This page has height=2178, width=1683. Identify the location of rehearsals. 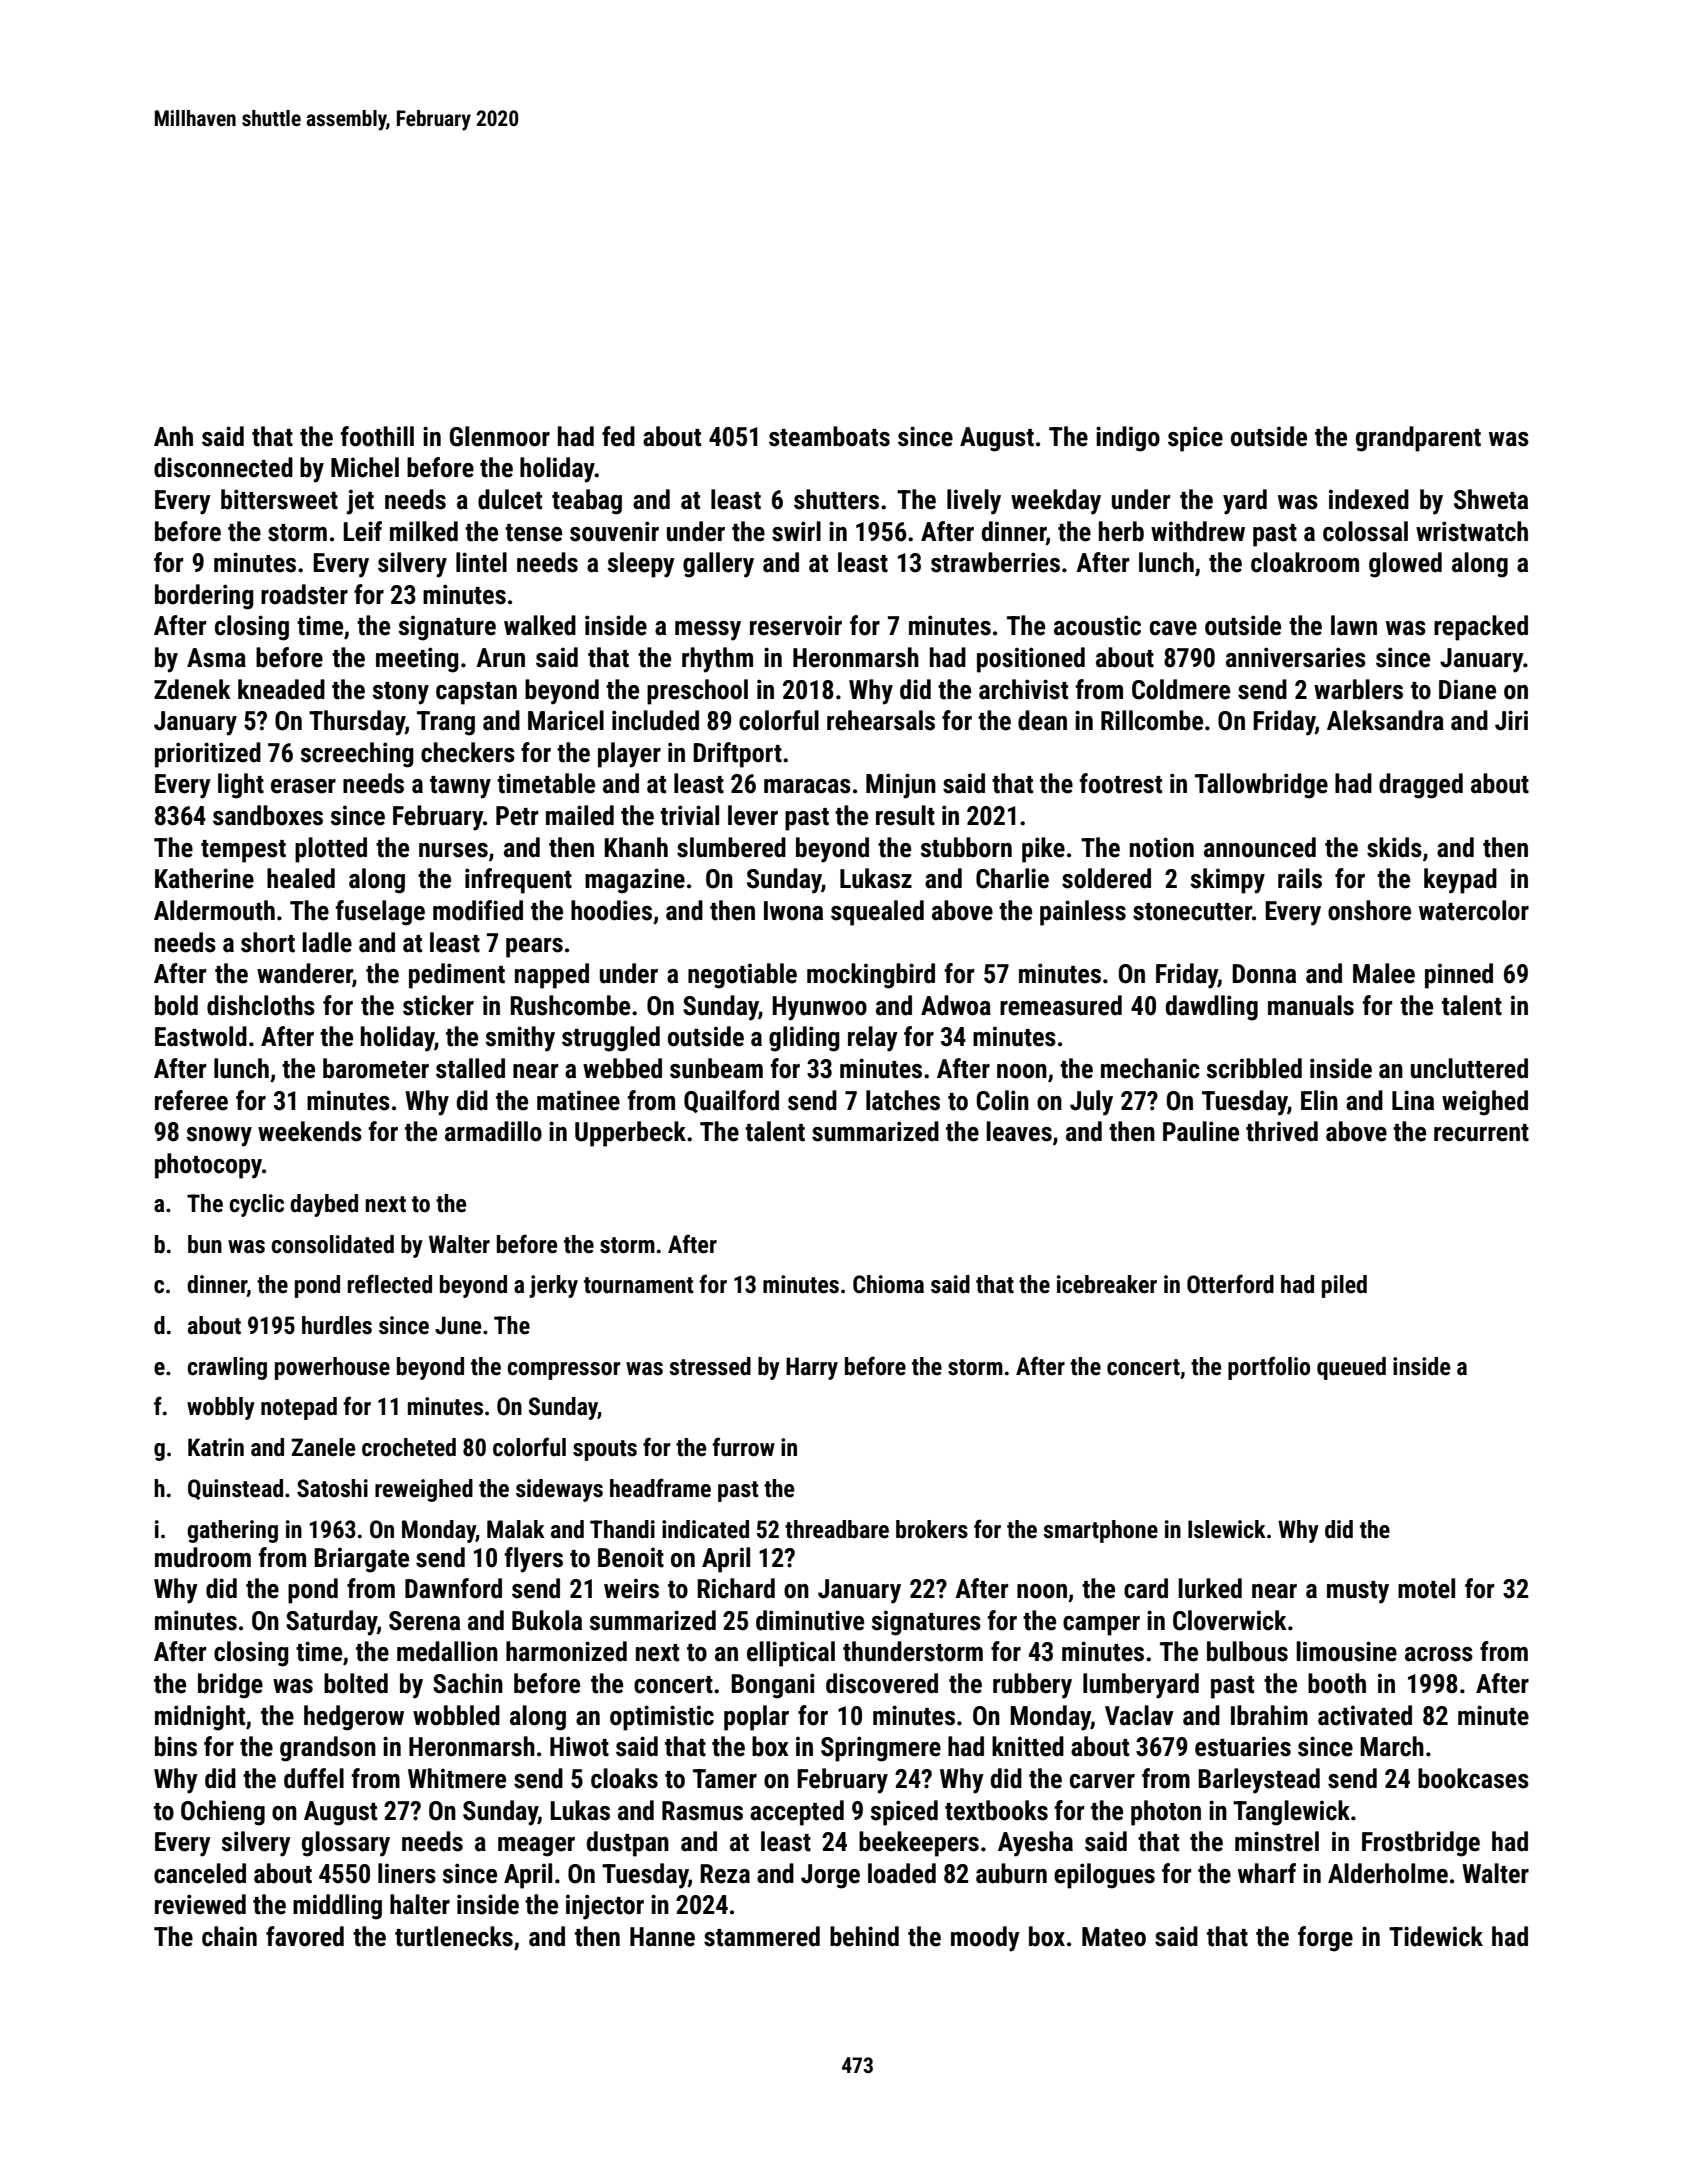
(881, 720).
